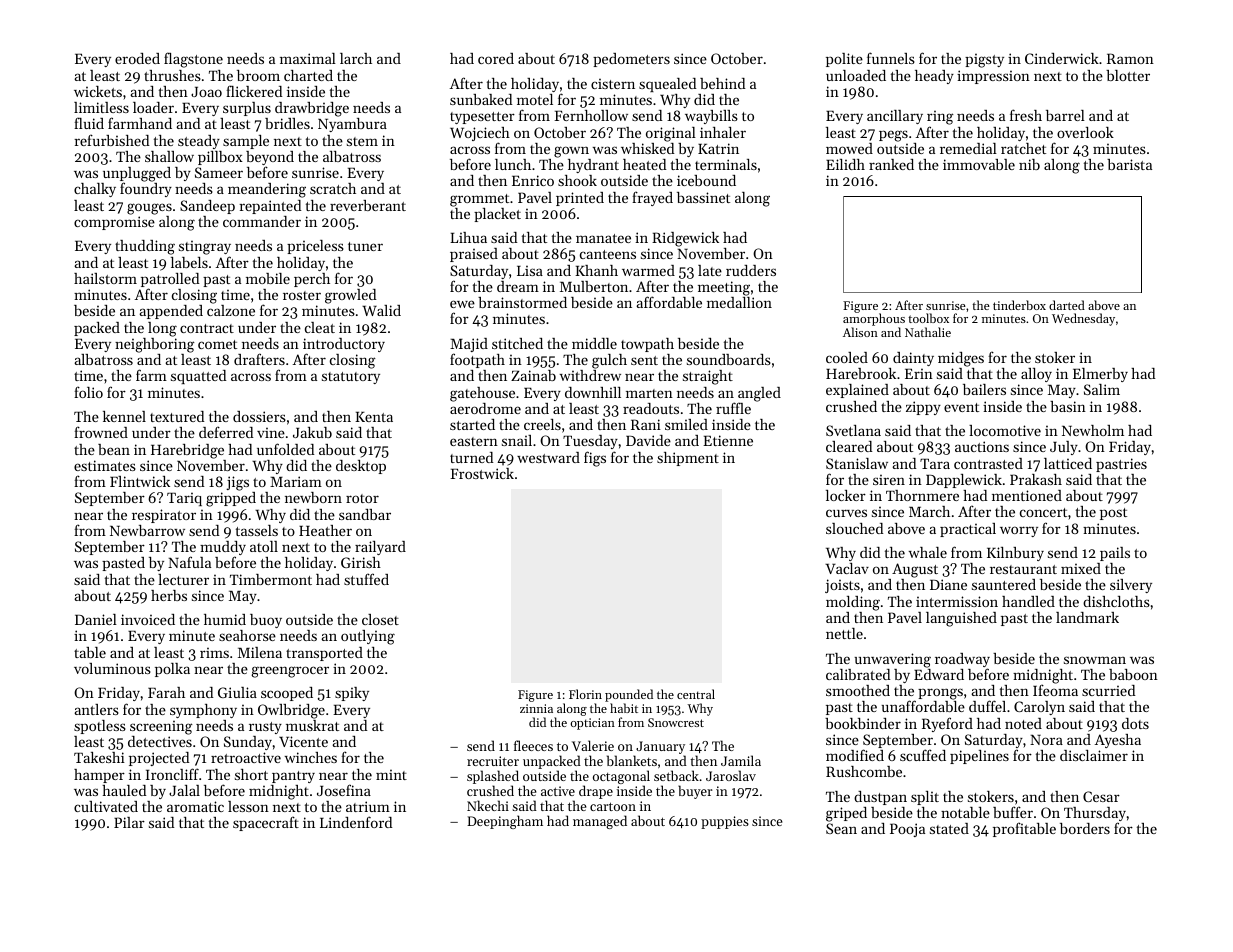  I want to click on Vicente, so click(303, 741).
